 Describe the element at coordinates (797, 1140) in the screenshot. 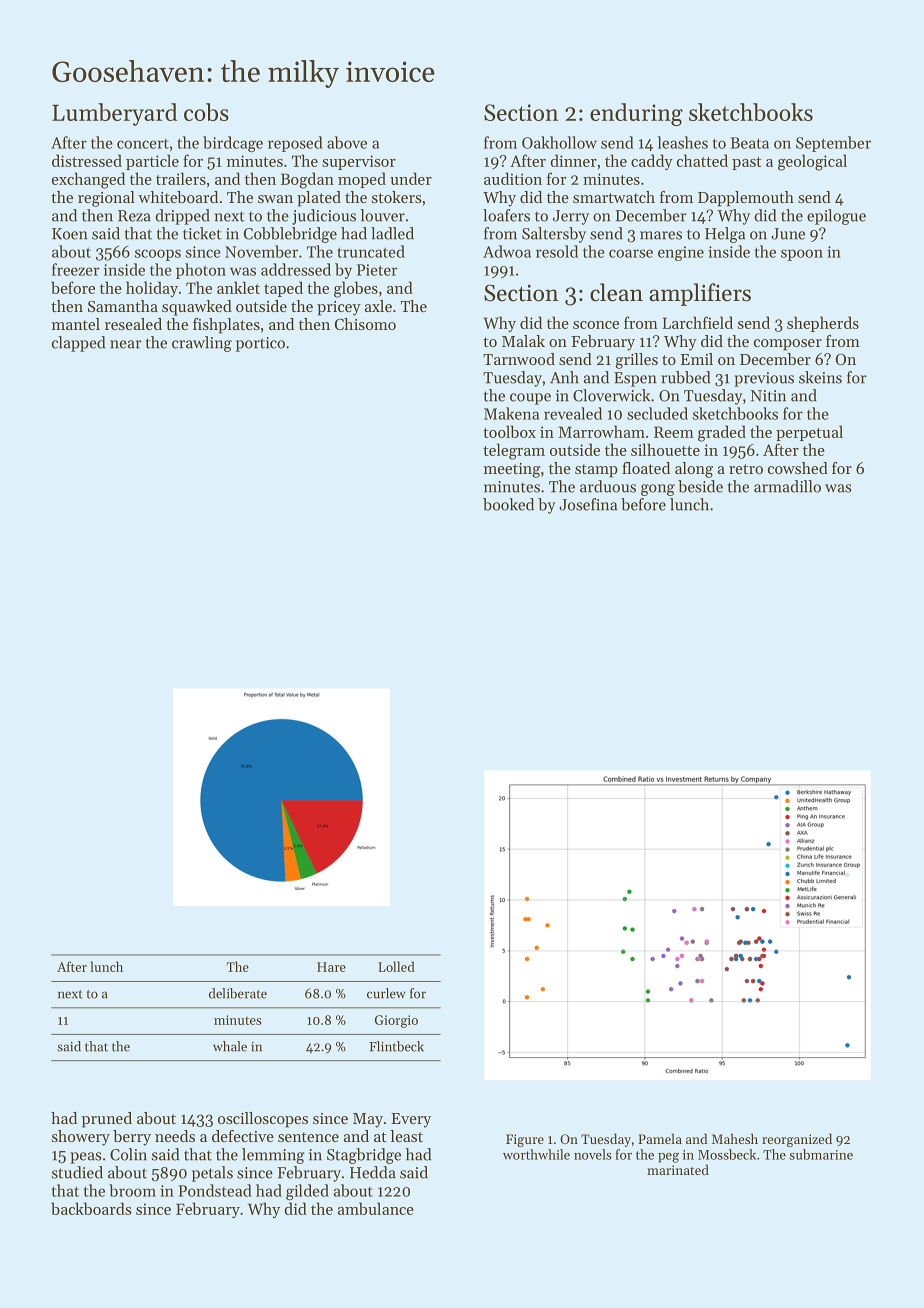

I see `reorganized` at that location.
